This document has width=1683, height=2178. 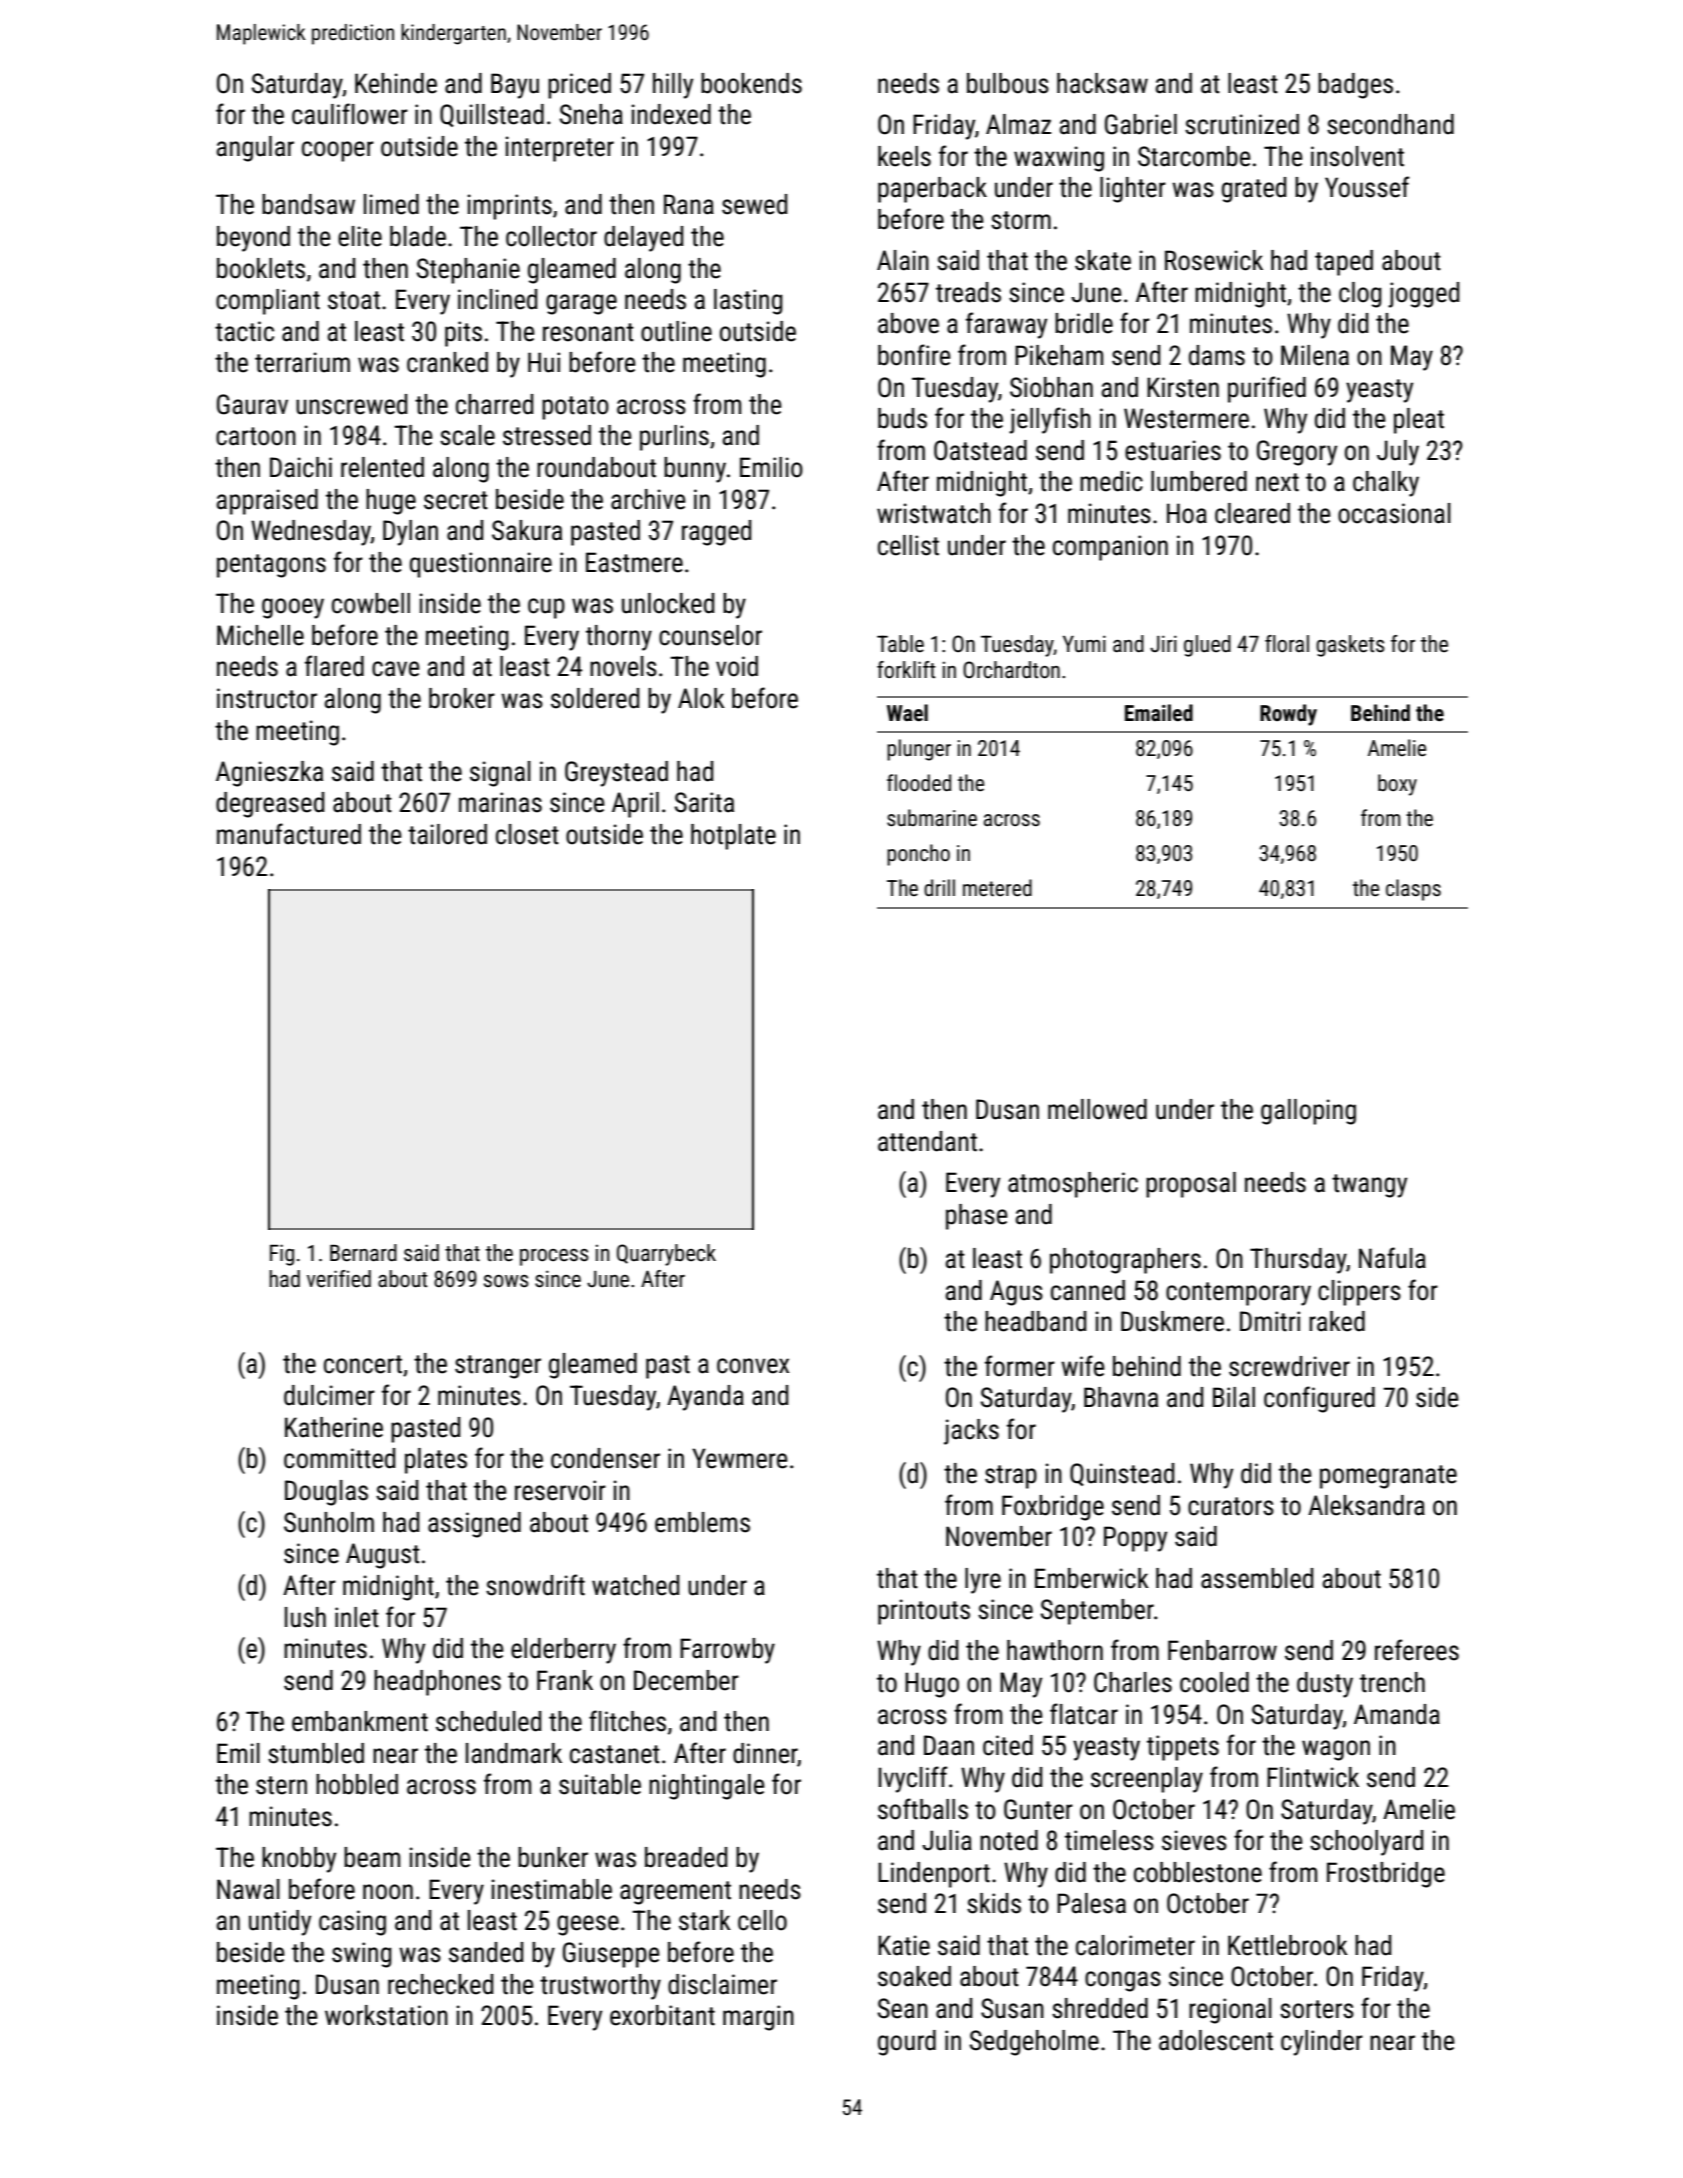 What do you see at coordinates (927, 1141) in the document?
I see `attendant` at bounding box center [927, 1141].
